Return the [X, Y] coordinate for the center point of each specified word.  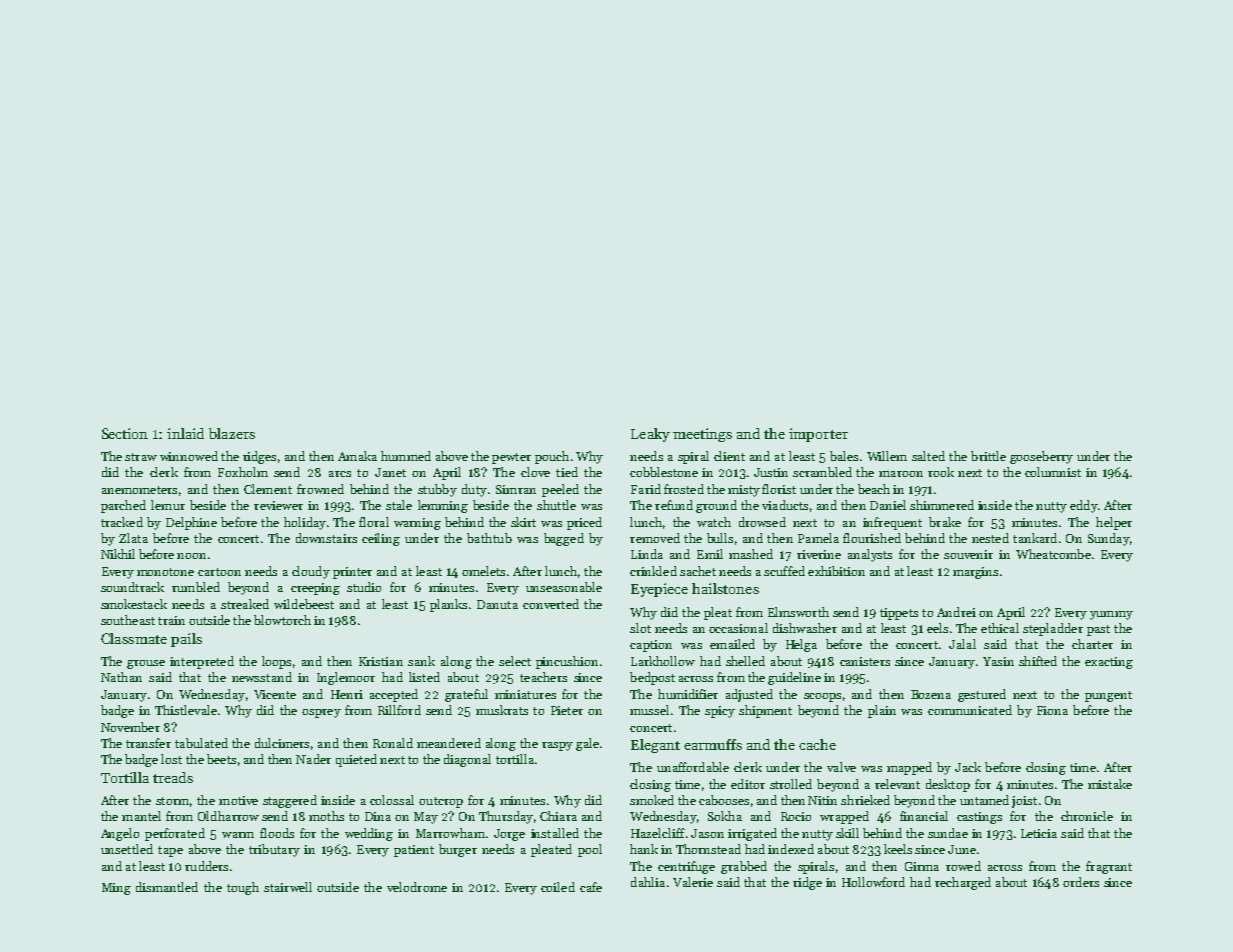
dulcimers [282, 743]
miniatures [525, 694]
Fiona [1052, 710]
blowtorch [282, 620]
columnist [1053, 472]
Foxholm [243, 472]
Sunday [1108, 539]
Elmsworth [798, 612]
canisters [865, 661]
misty [744, 491]
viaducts [785, 505]
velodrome [417, 887]
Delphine [191, 523]
